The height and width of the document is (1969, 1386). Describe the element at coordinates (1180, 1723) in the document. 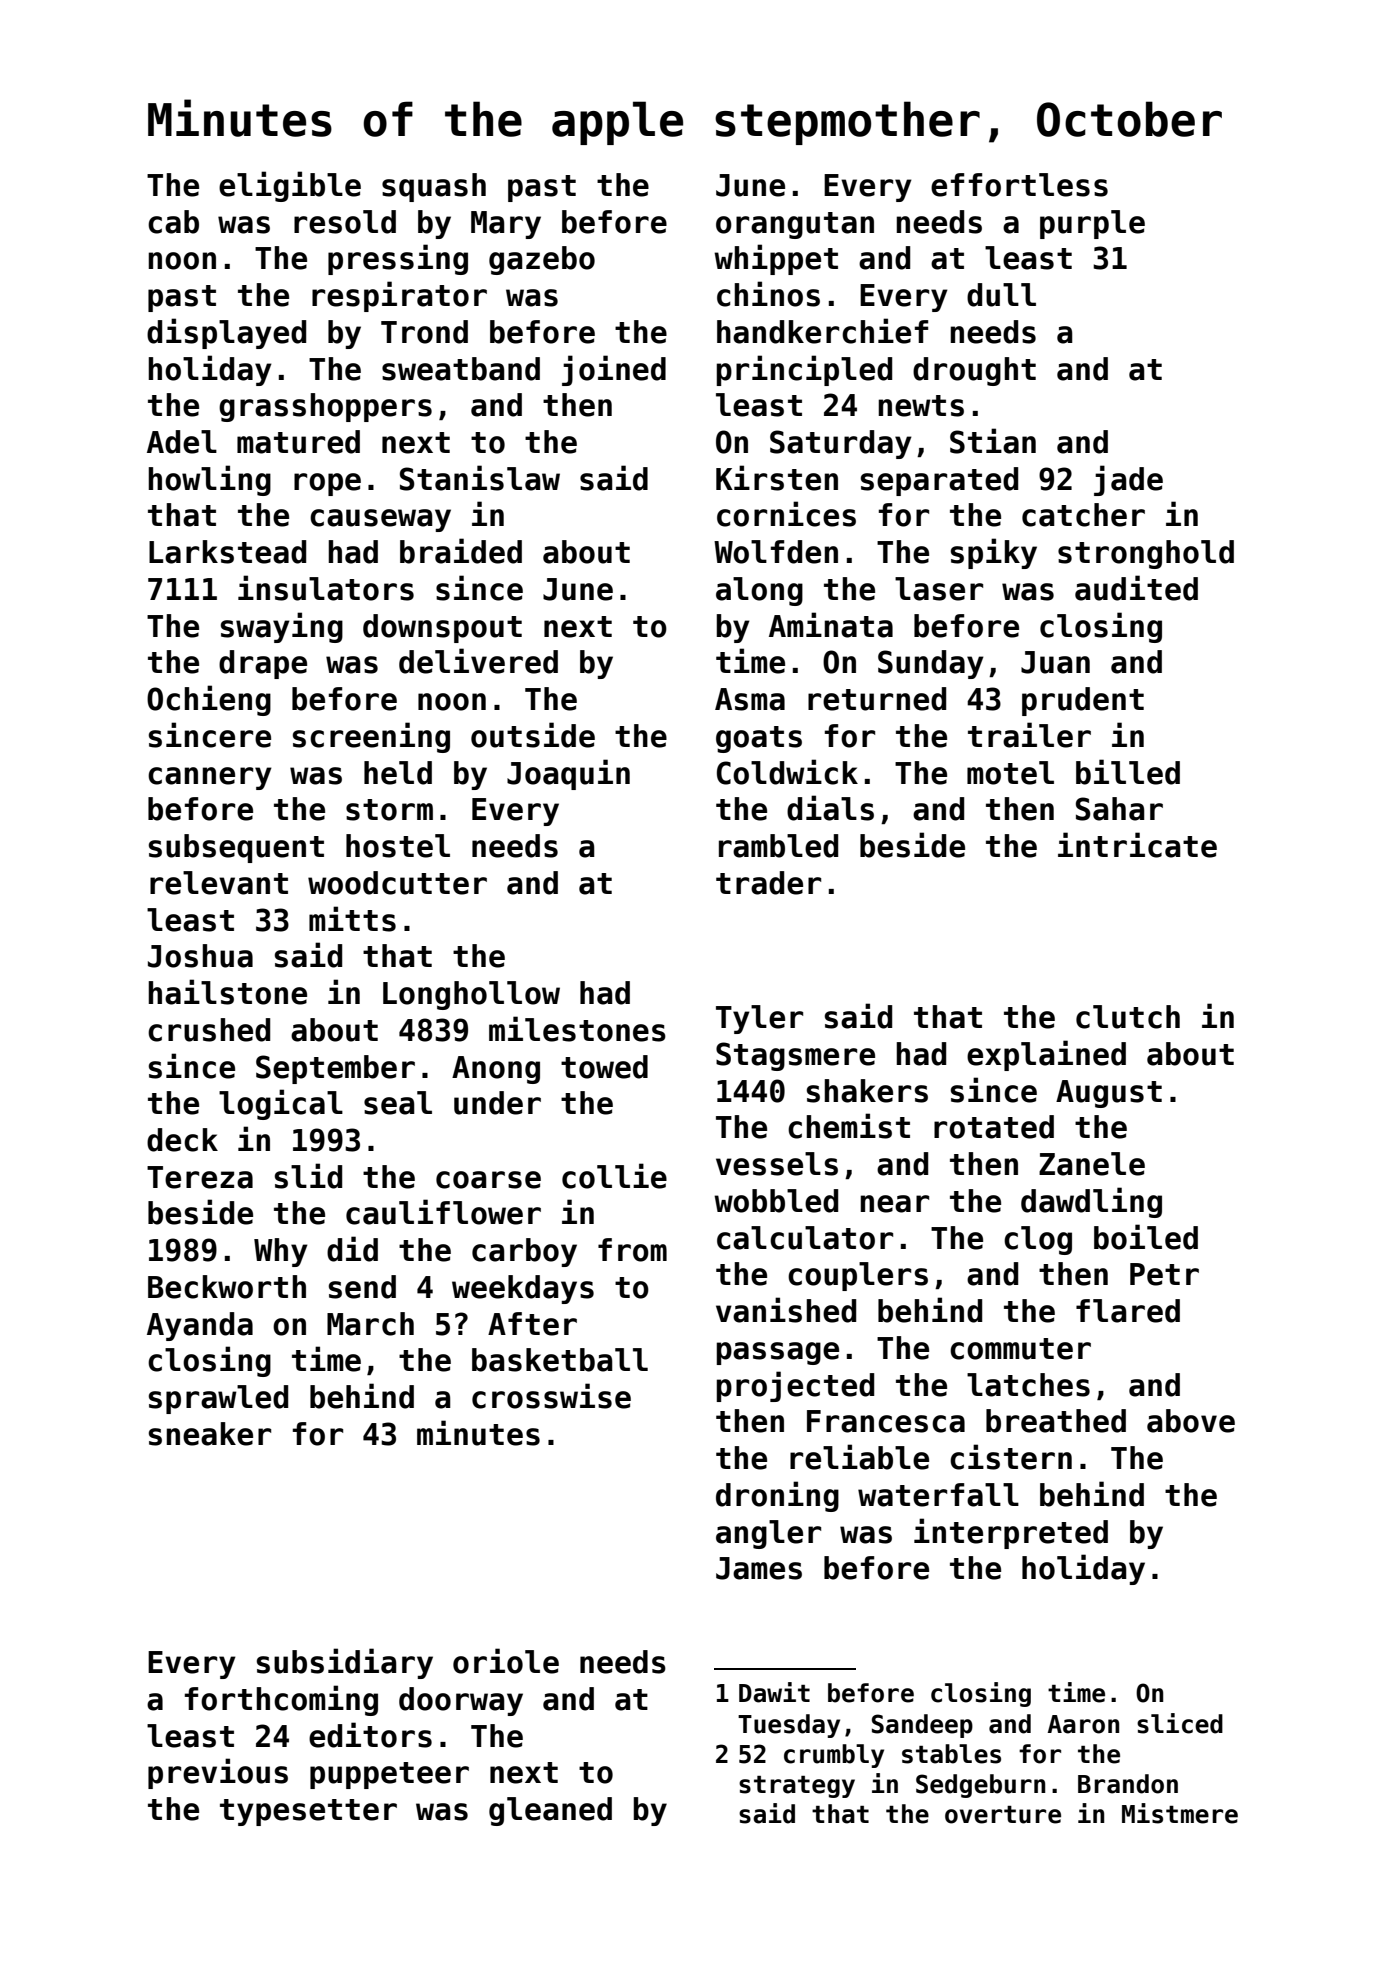

I see `sliced` at that location.
